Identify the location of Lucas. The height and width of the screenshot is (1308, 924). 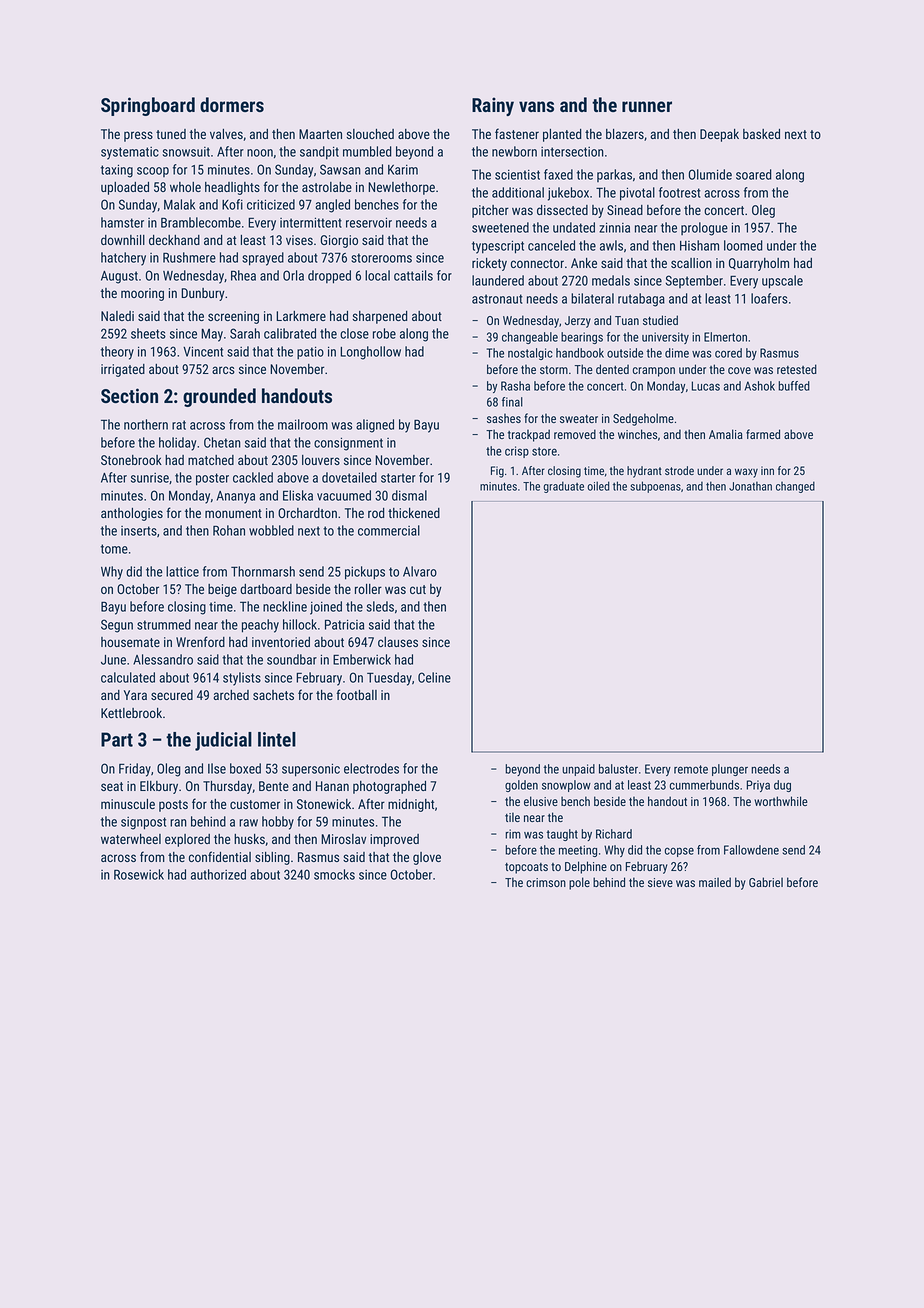
(706, 386).
